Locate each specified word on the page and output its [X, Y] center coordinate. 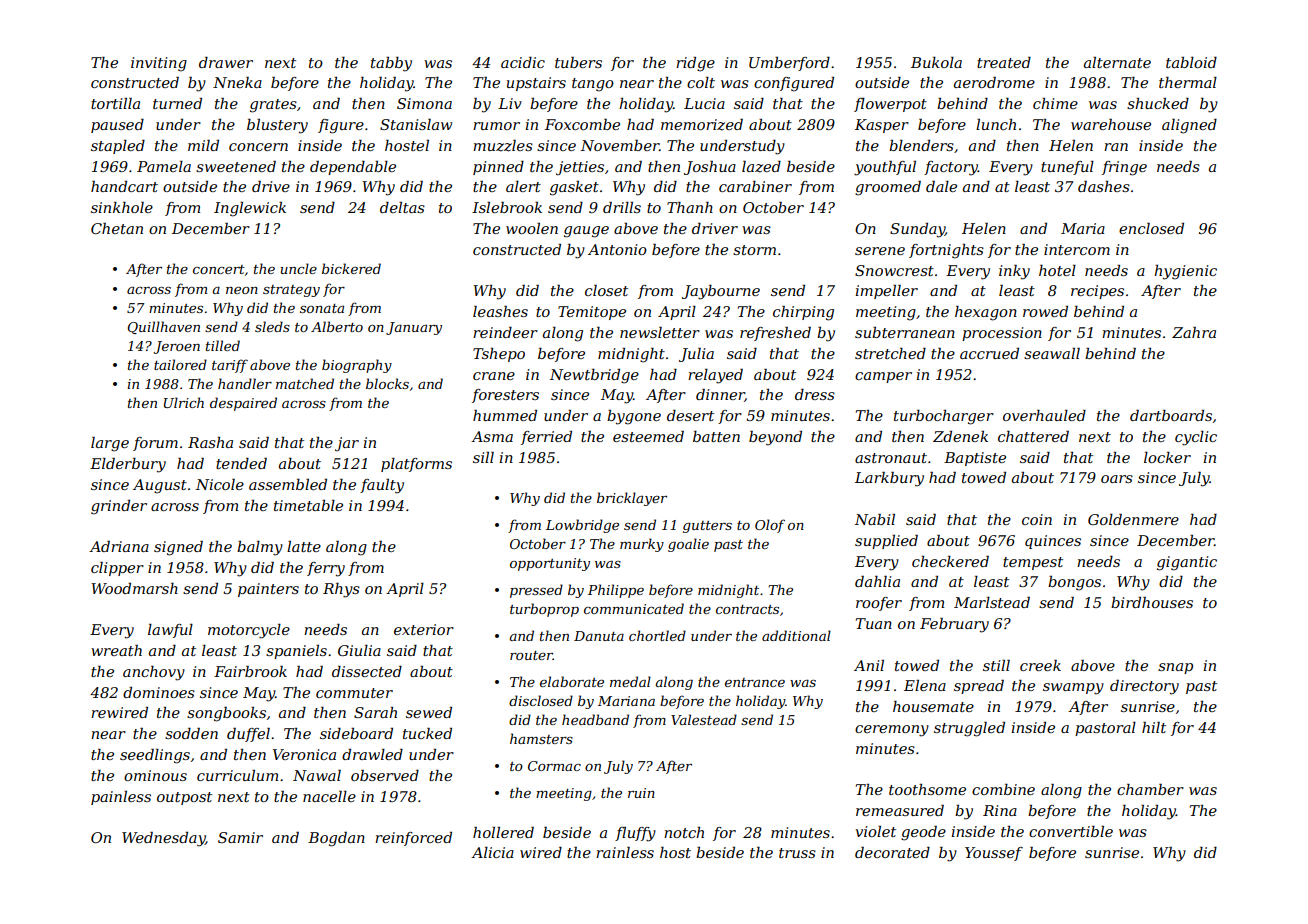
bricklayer [632, 499]
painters [268, 590]
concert [219, 269]
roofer [879, 604]
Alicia [492, 852]
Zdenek [960, 436]
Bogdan [336, 839]
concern [258, 147]
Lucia [704, 103]
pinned [498, 168]
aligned [1189, 126]
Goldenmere [1133, 519]
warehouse [1111, 124]
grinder [119, 507]
